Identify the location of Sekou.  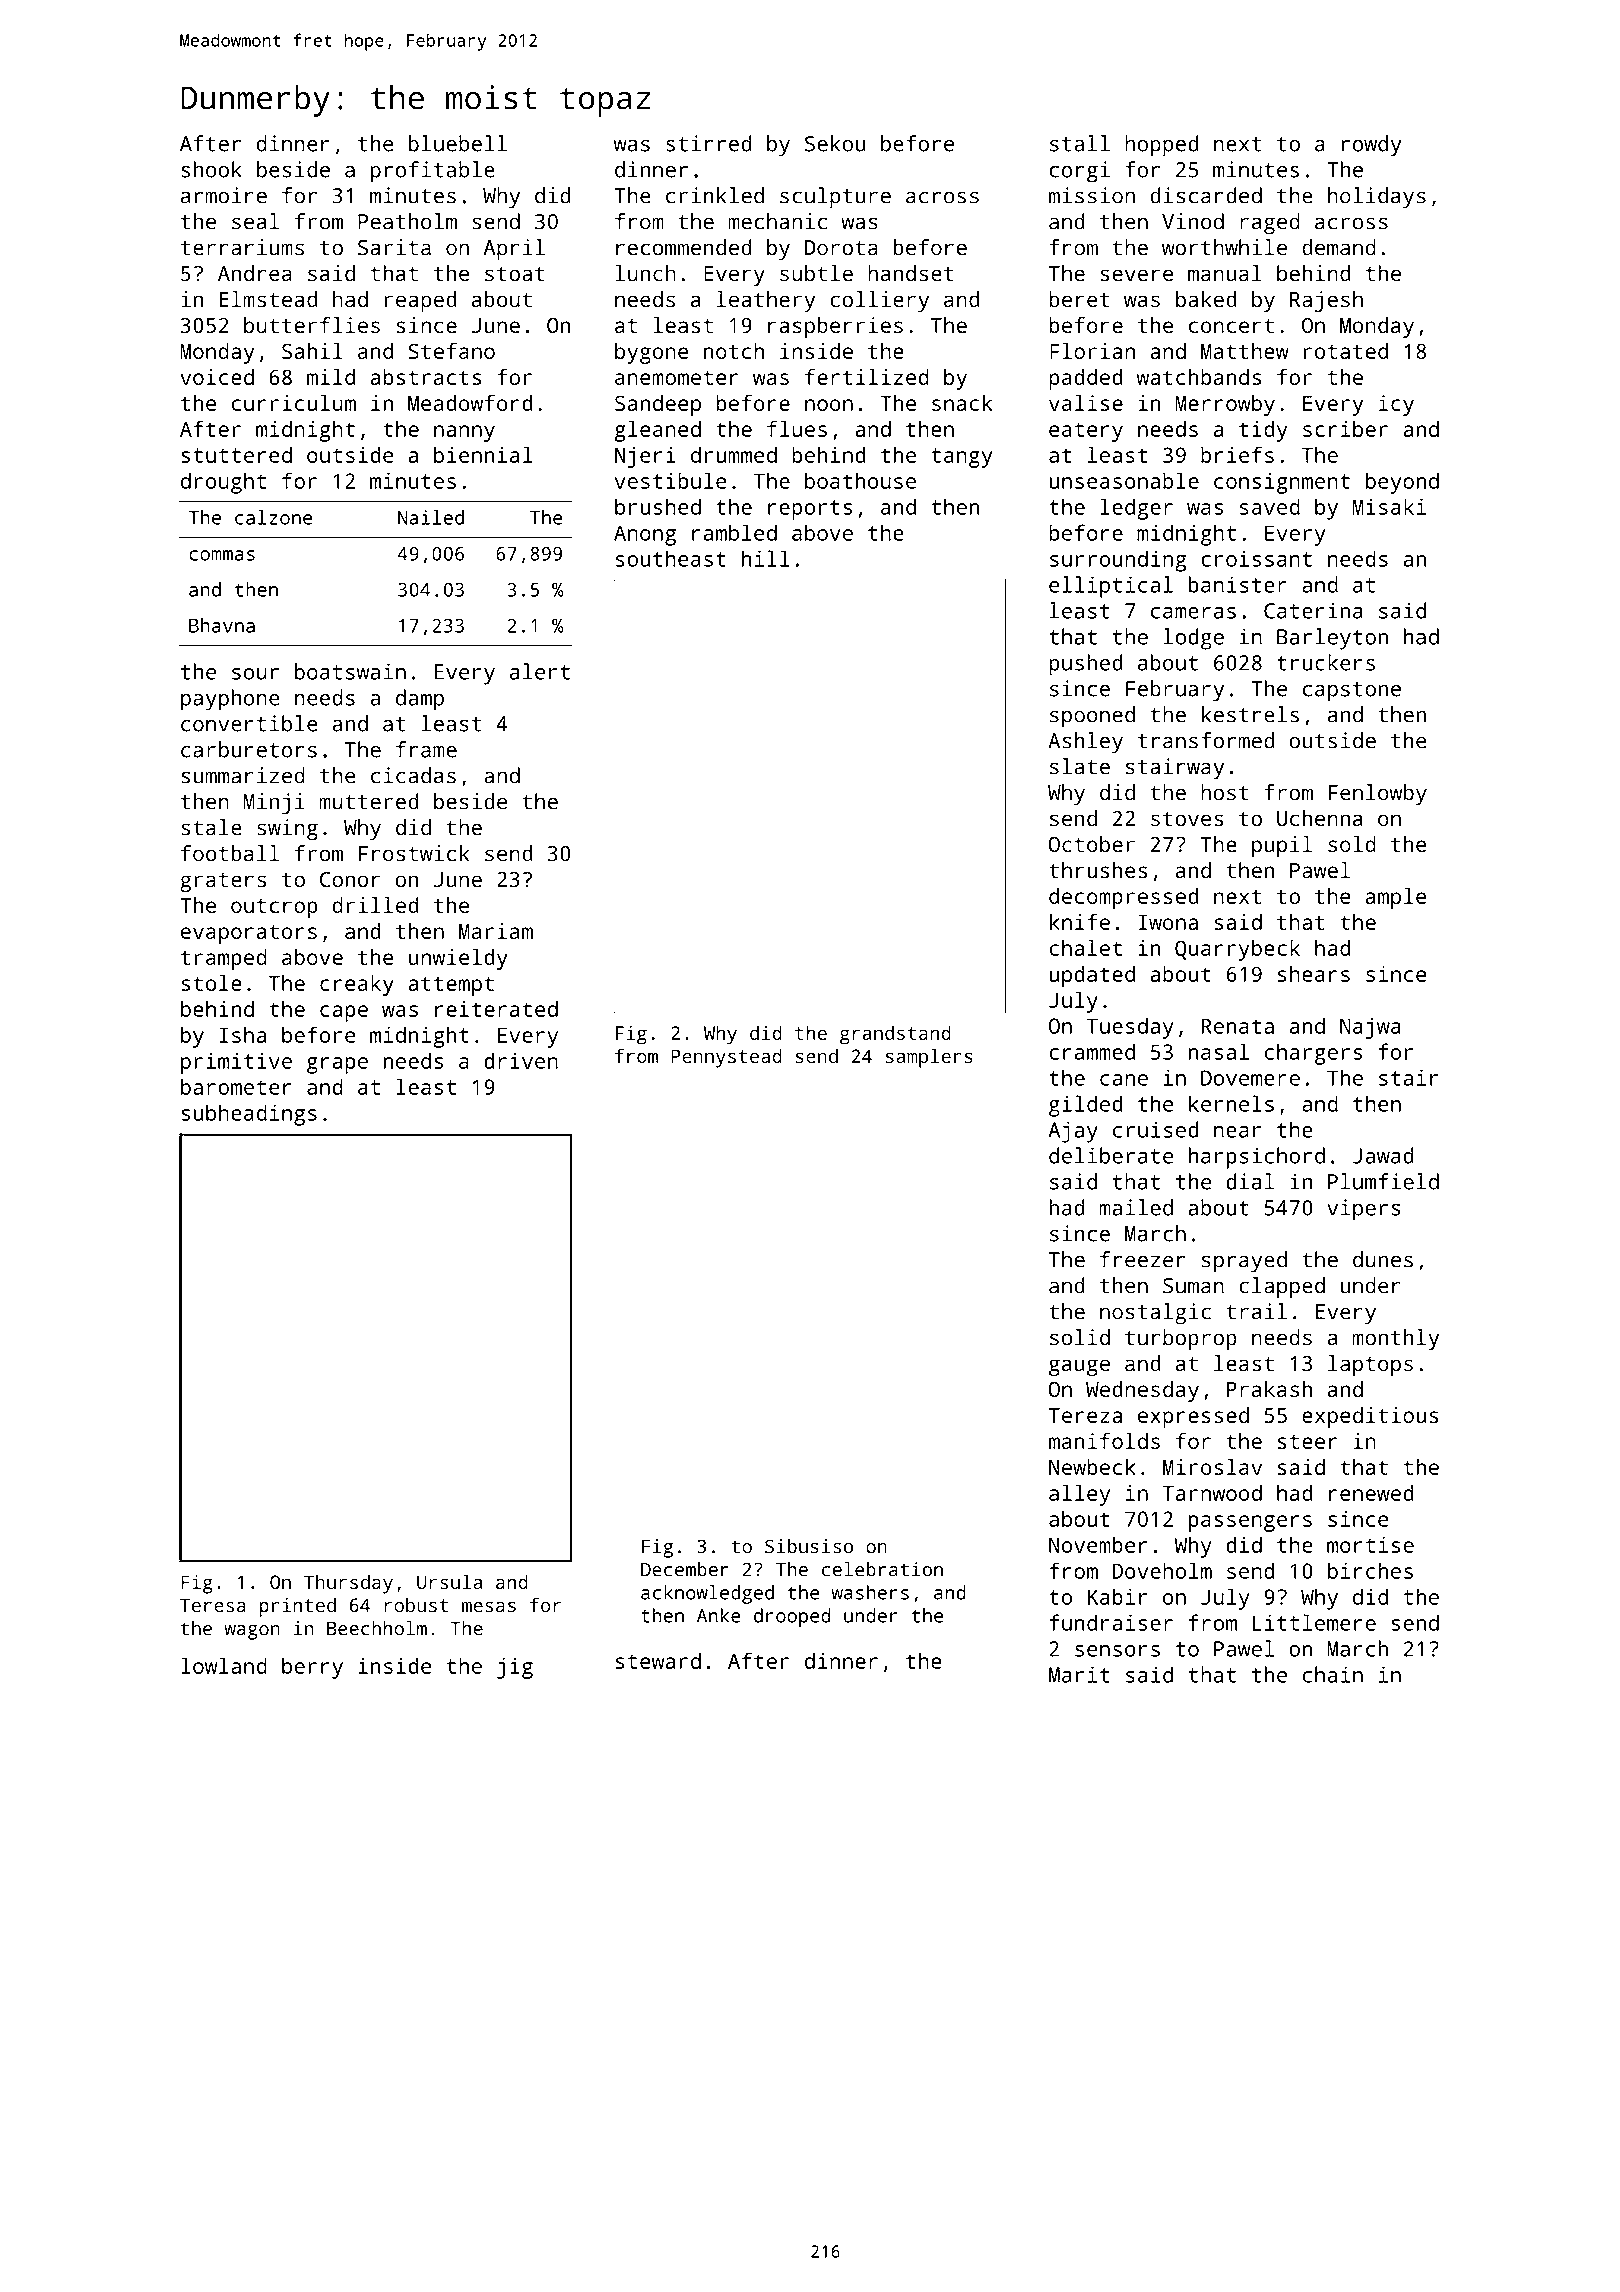
(835, 143).
